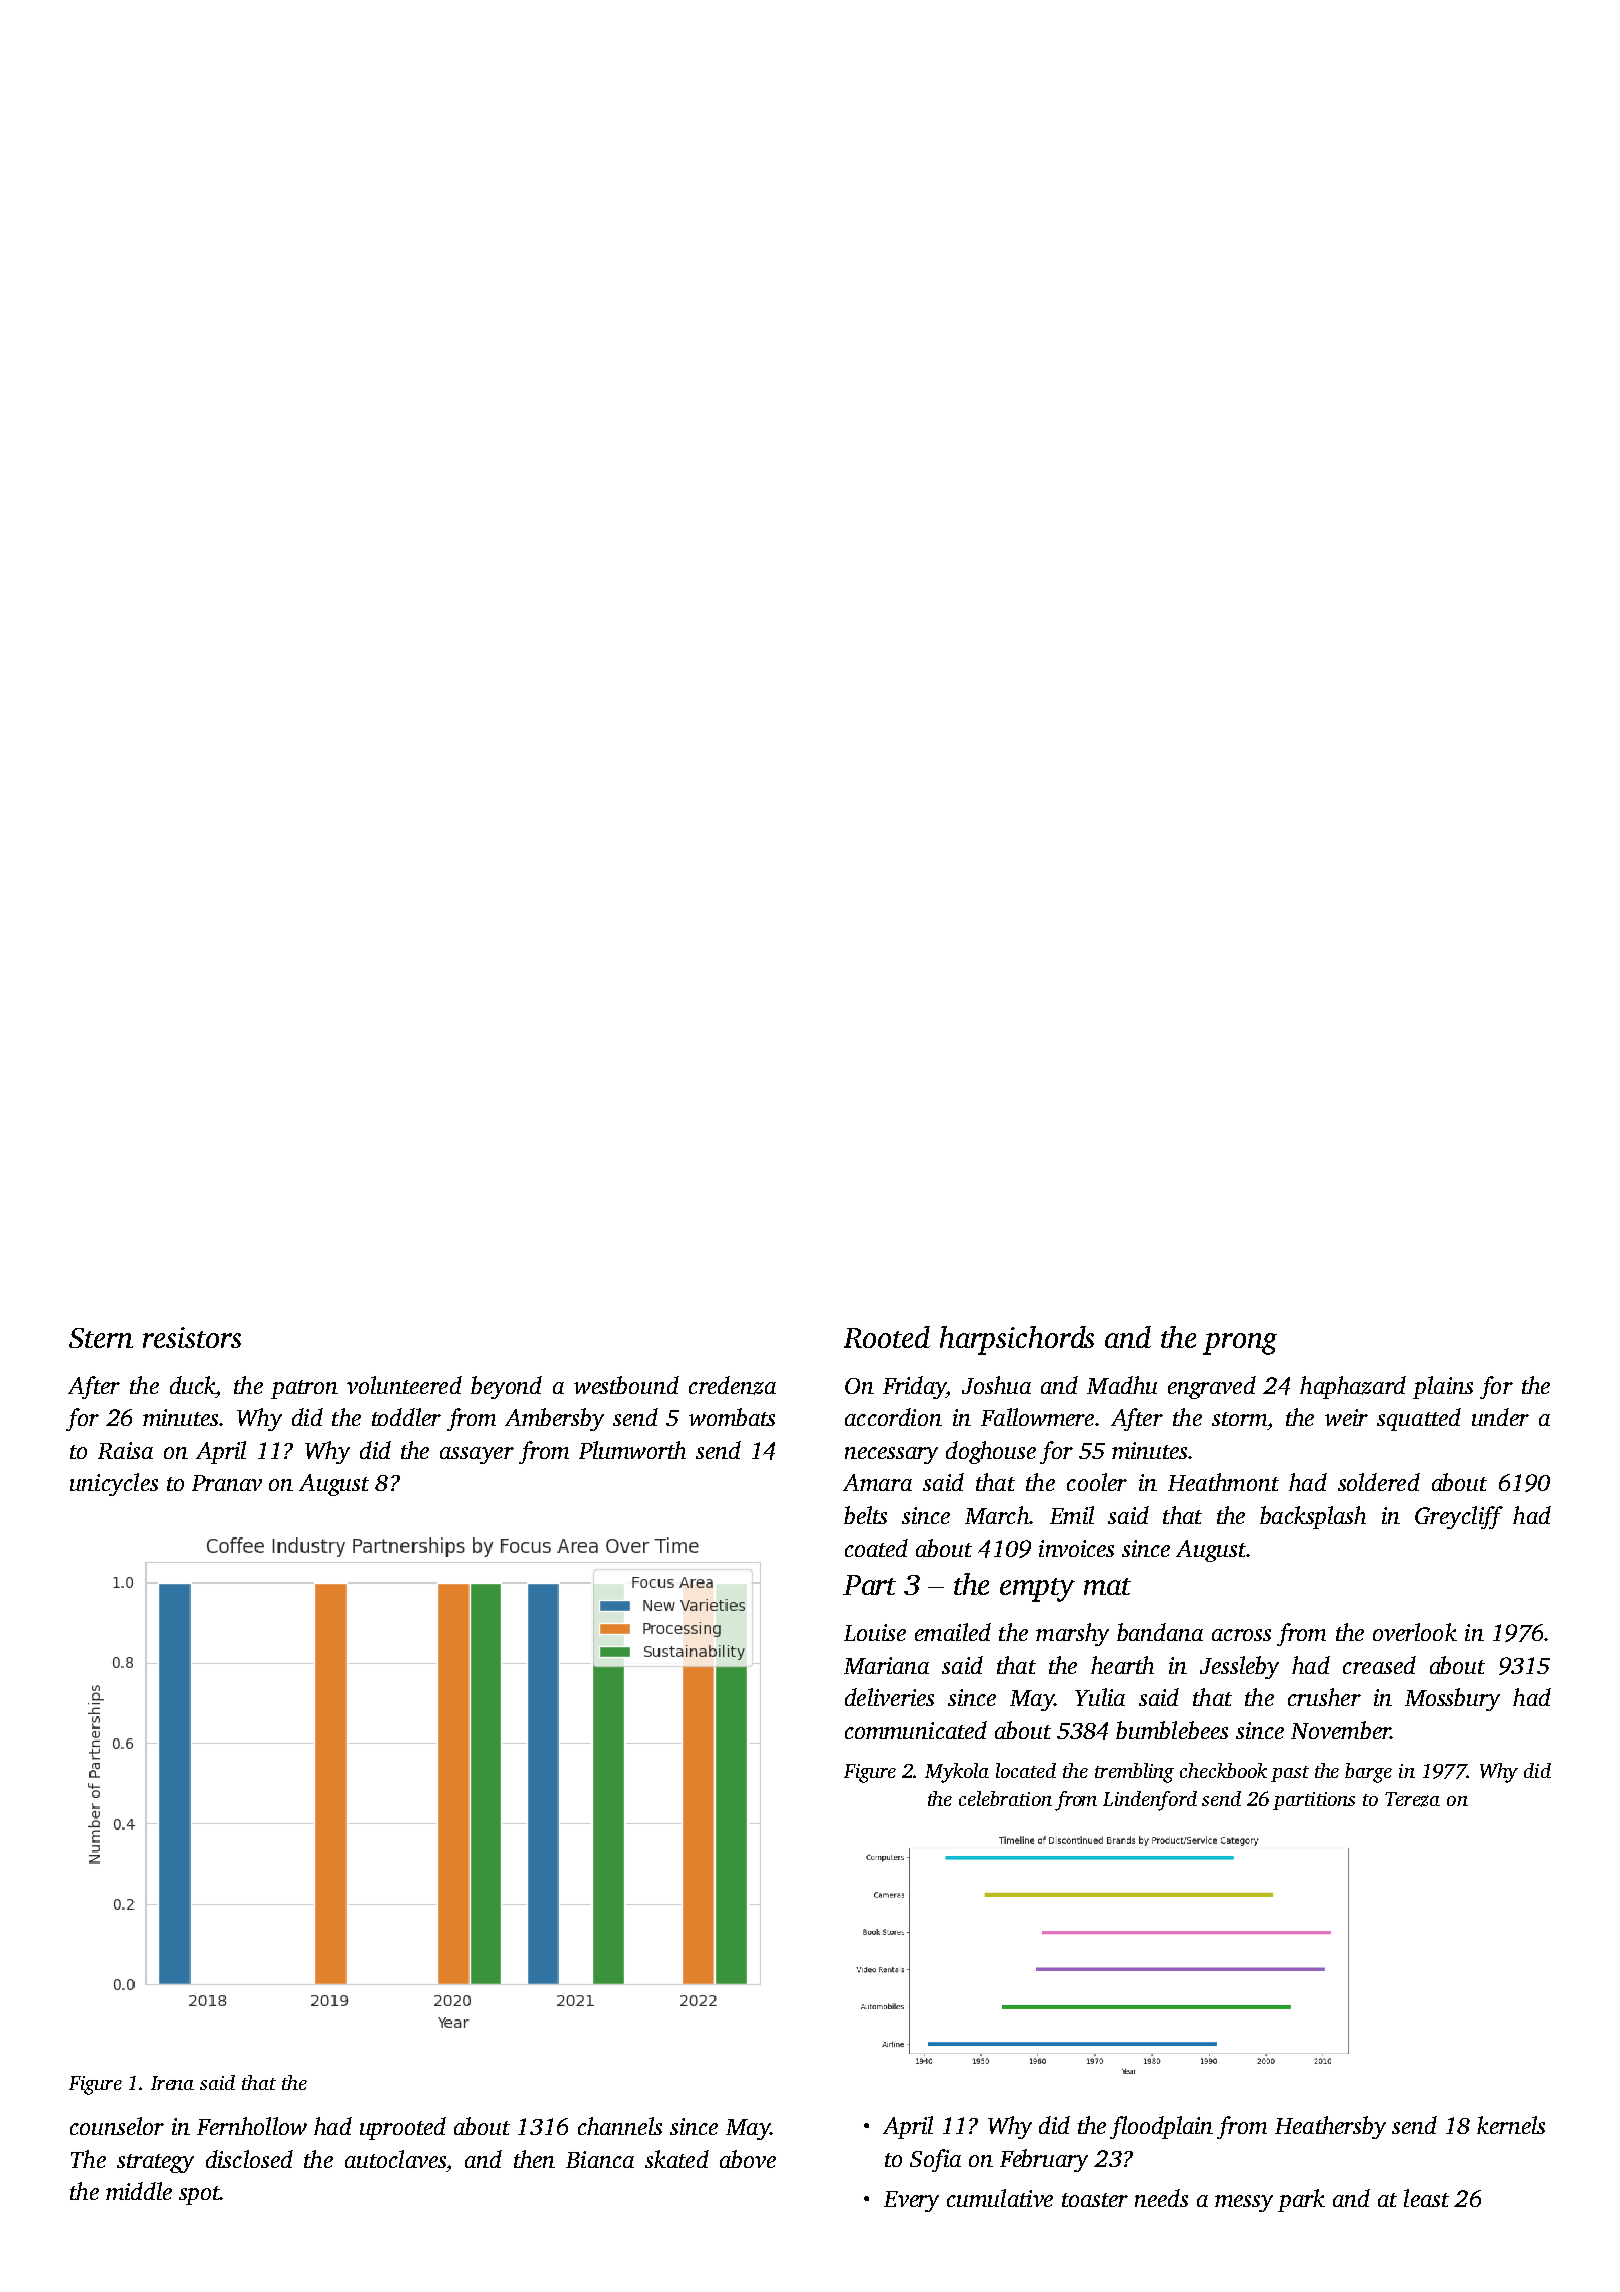  Describe the element at coordinates (1459, 1517) in the image. I see `Greycliff` at that location.
